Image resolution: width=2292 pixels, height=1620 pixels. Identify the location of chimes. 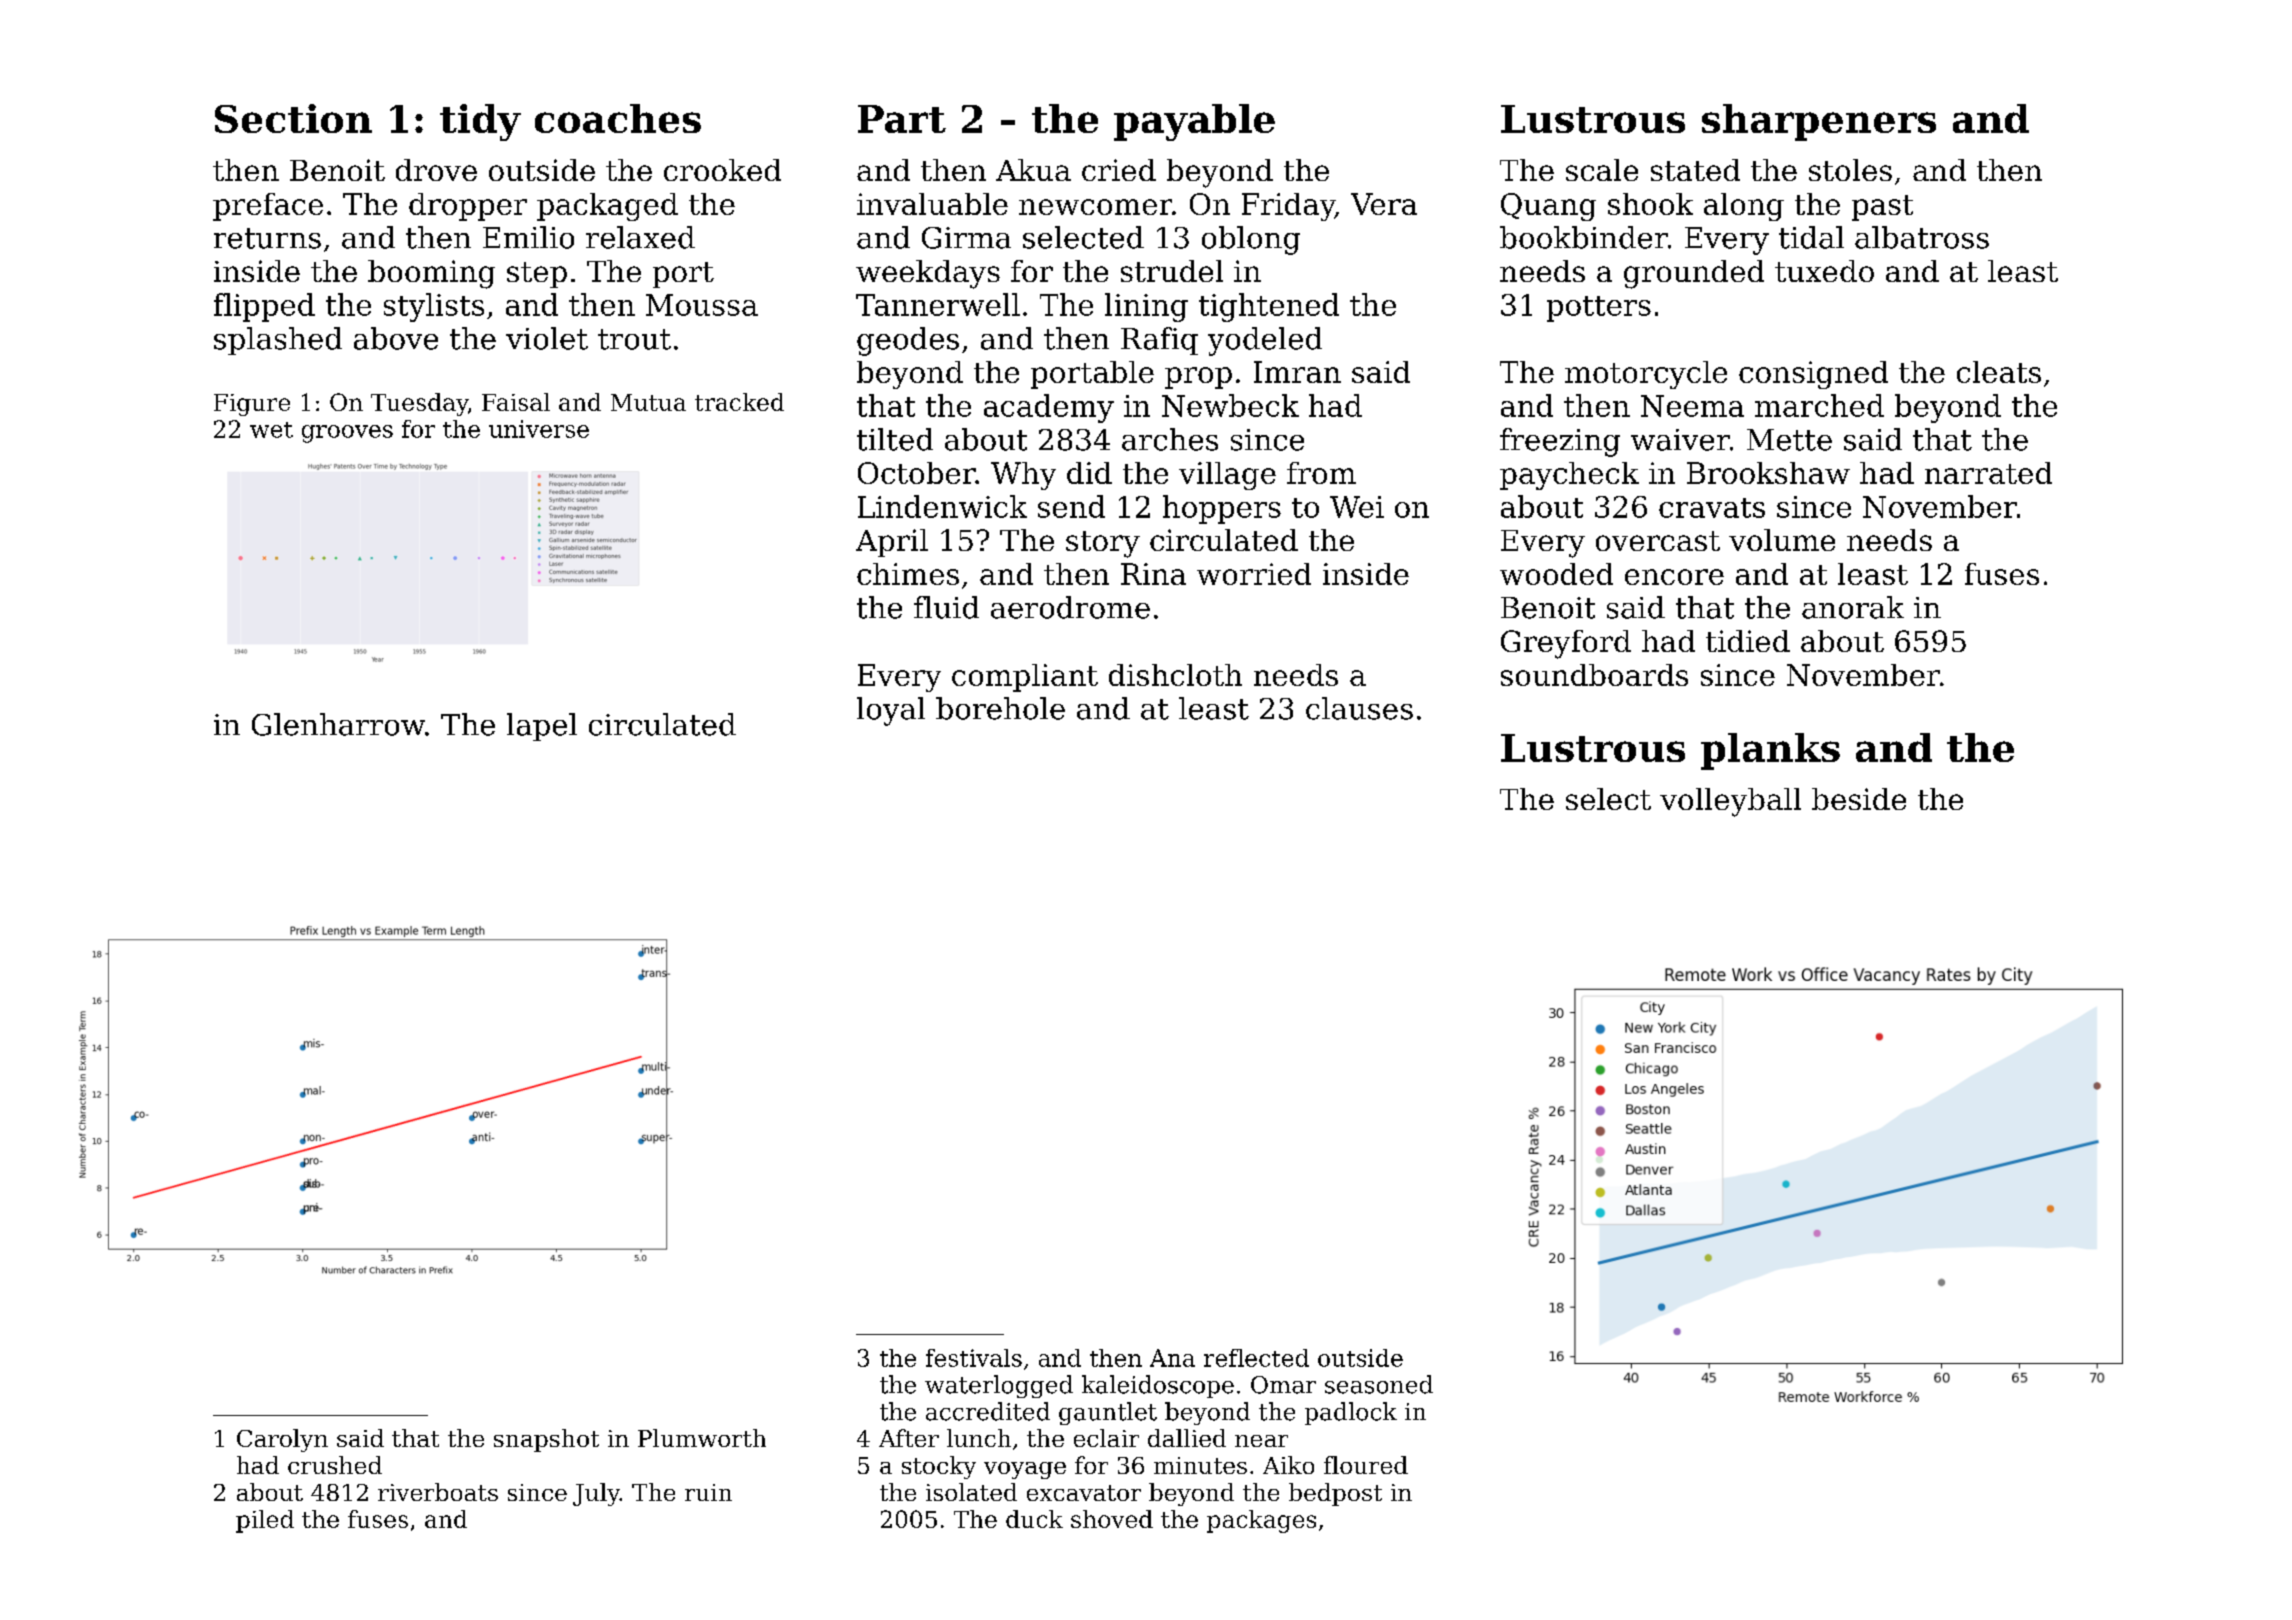
(908, 574).
